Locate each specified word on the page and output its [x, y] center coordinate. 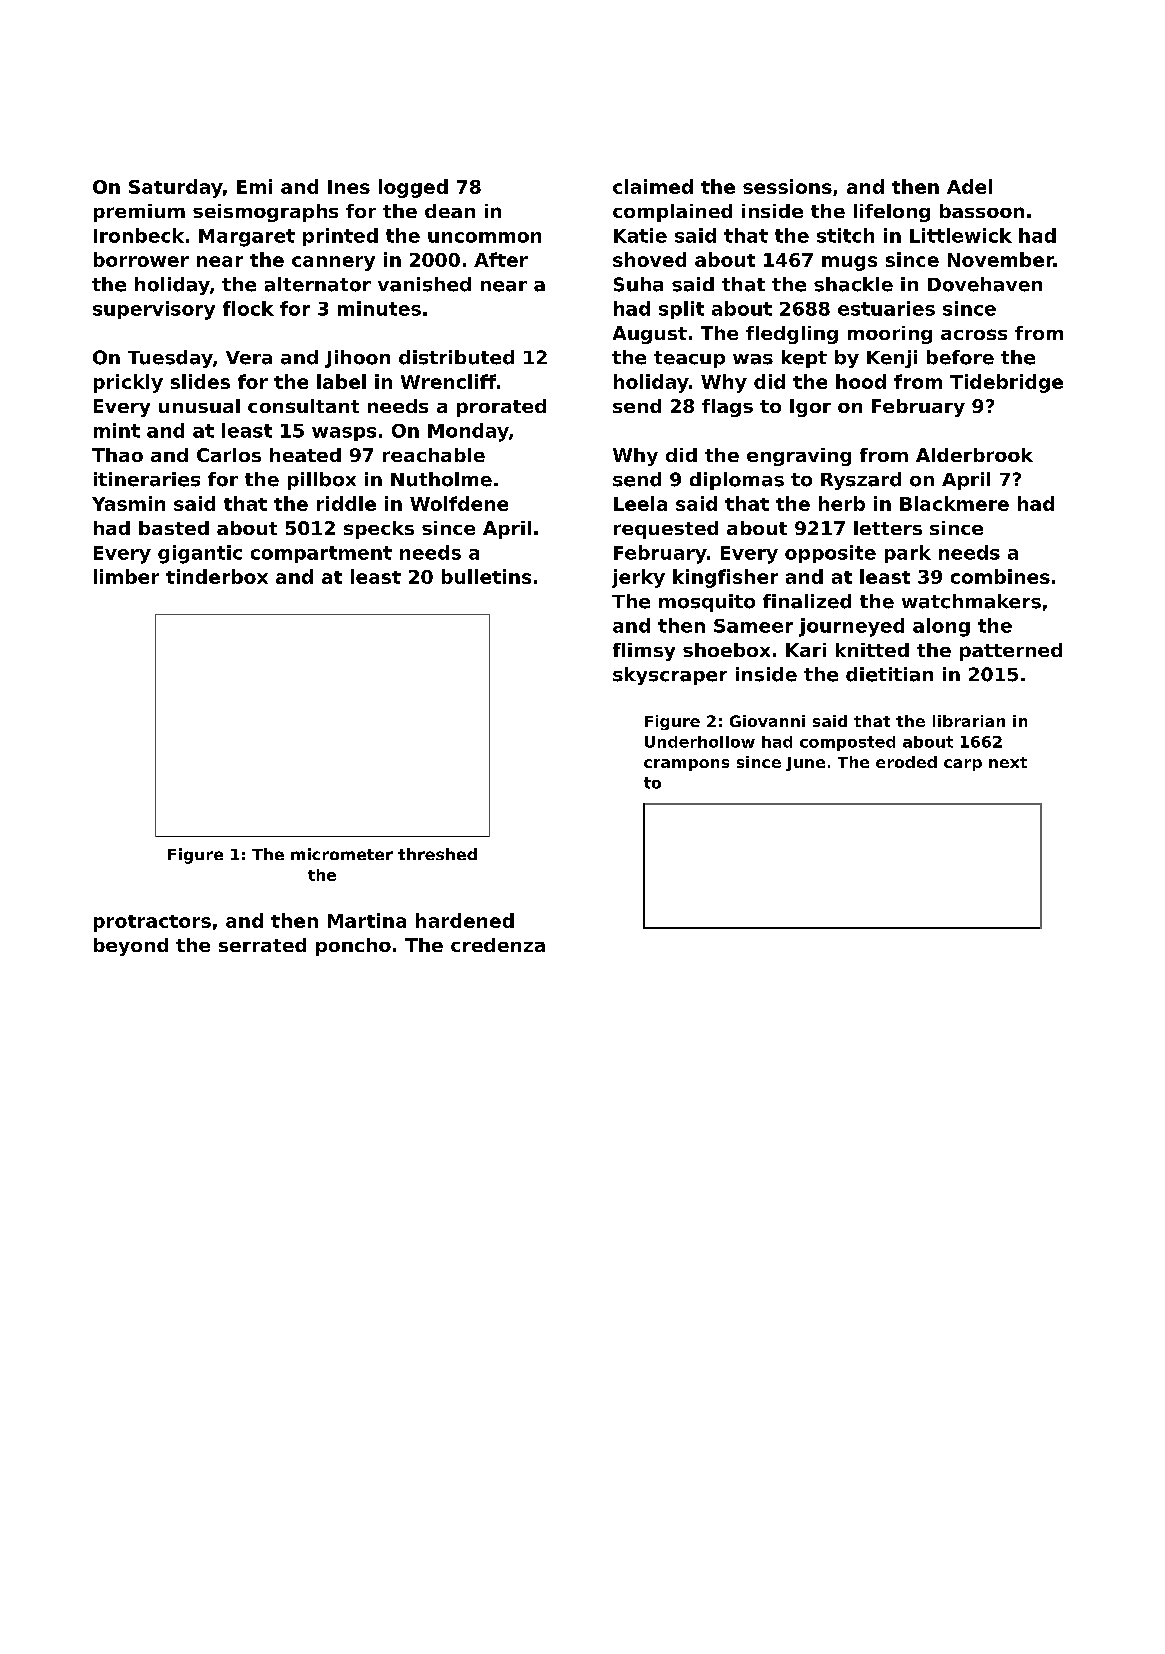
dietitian [889, 674]
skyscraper [670, 676]
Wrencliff [448, 381]
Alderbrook [974, 455]
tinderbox [217, 576]
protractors [152, 923]
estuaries [886, 308]
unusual [199, 406]
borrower [141, 259]
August [650, 335]
